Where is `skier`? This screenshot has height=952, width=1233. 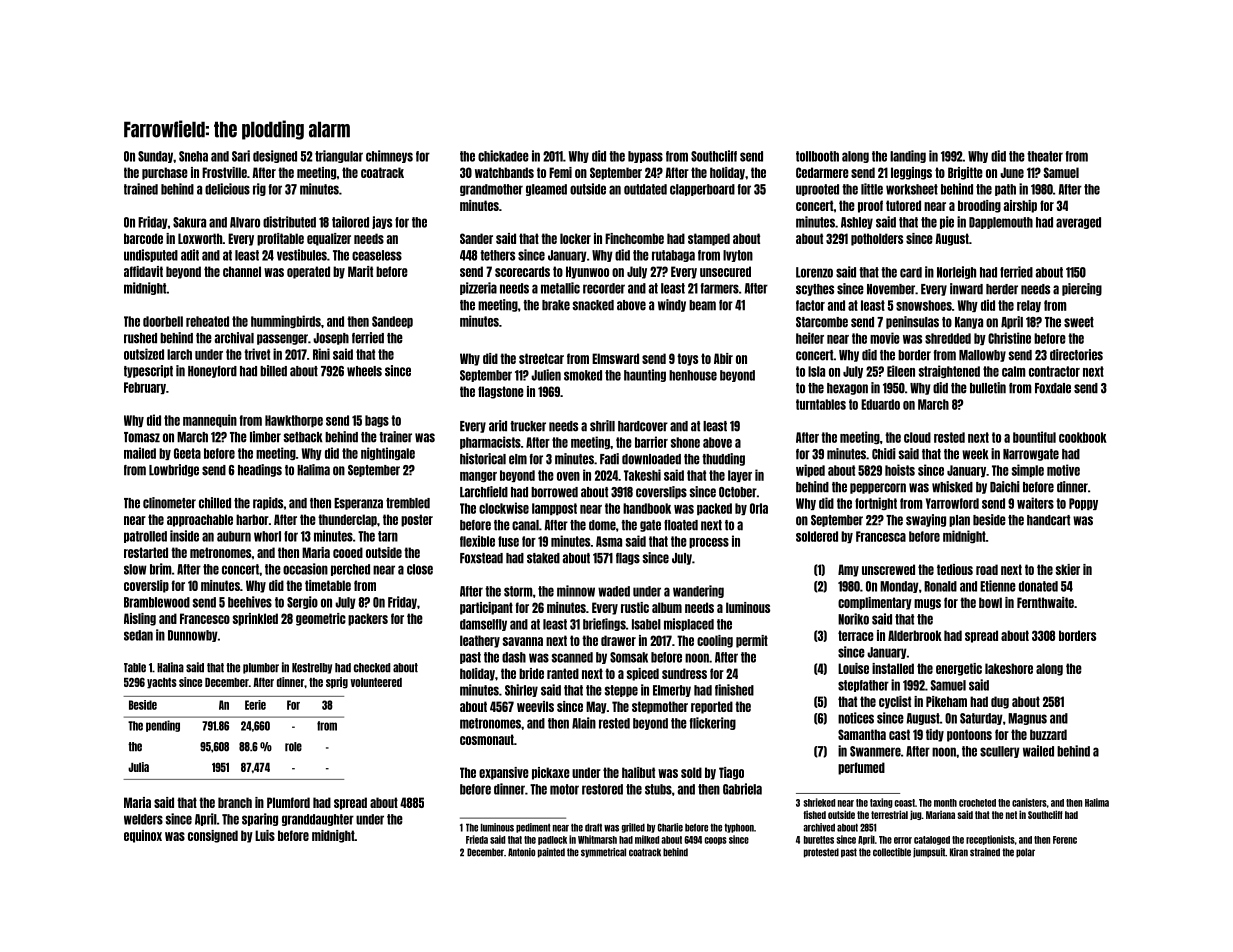
skier is located at coordinates (1068, 569).
